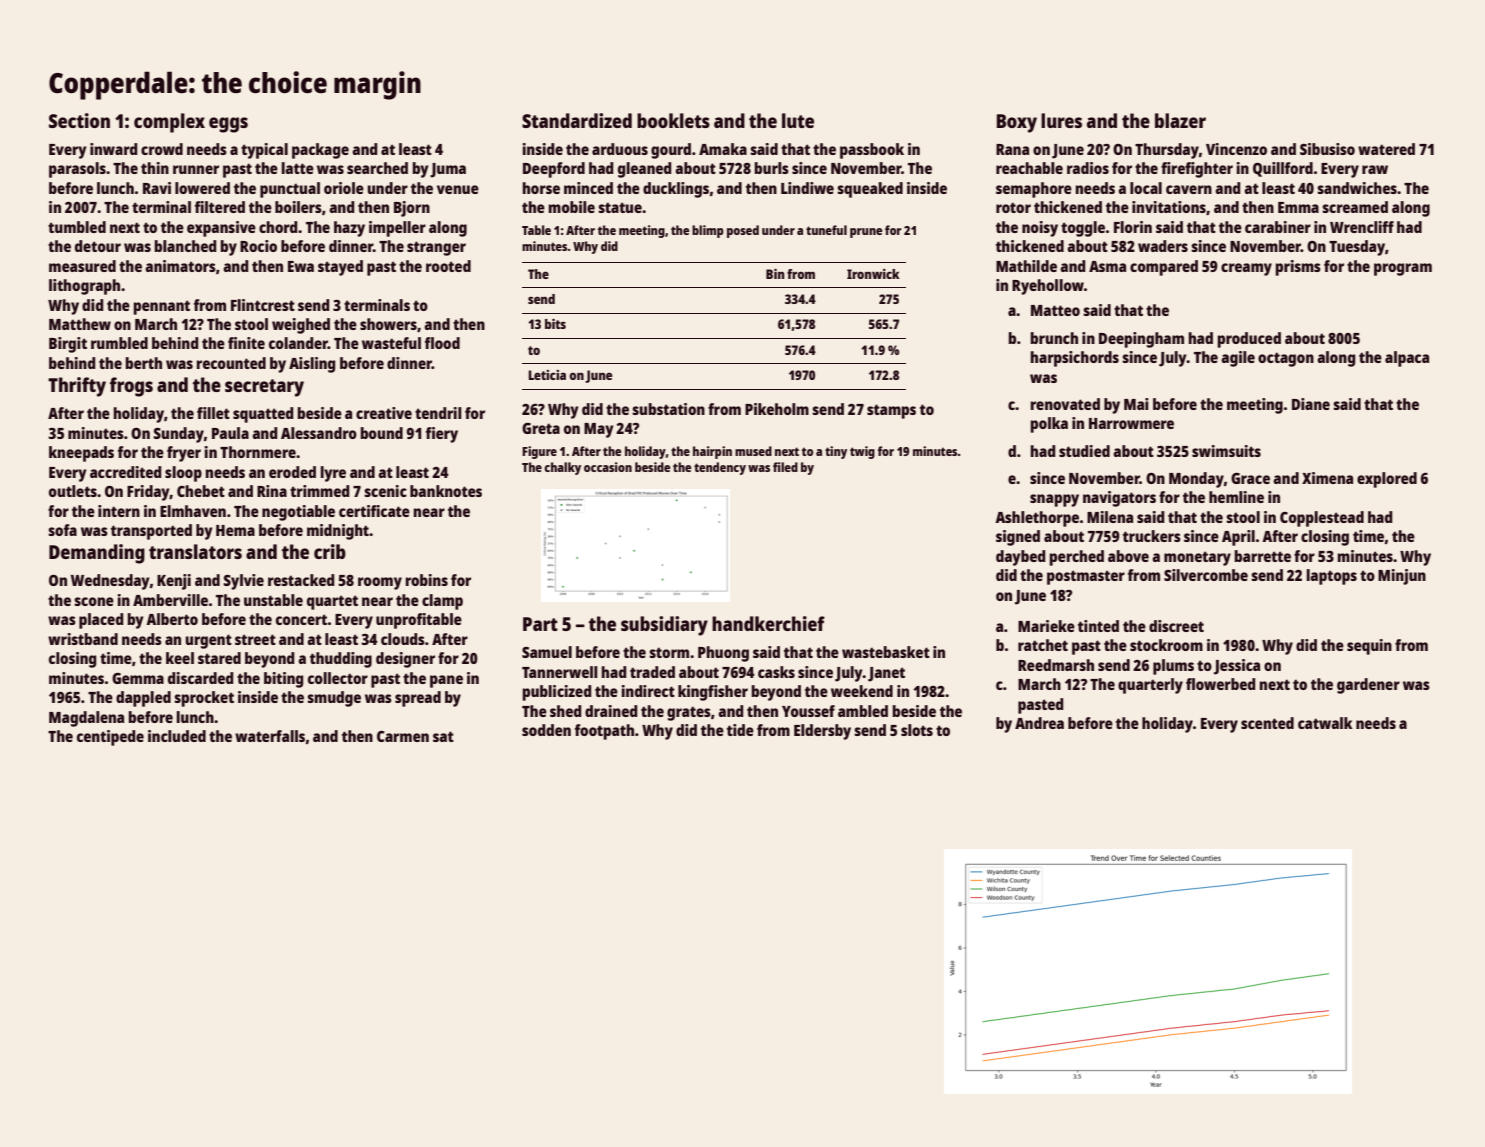  Describe the element at coordinates (1048, 287) in the image. I see `Ryehollow` at that location.
